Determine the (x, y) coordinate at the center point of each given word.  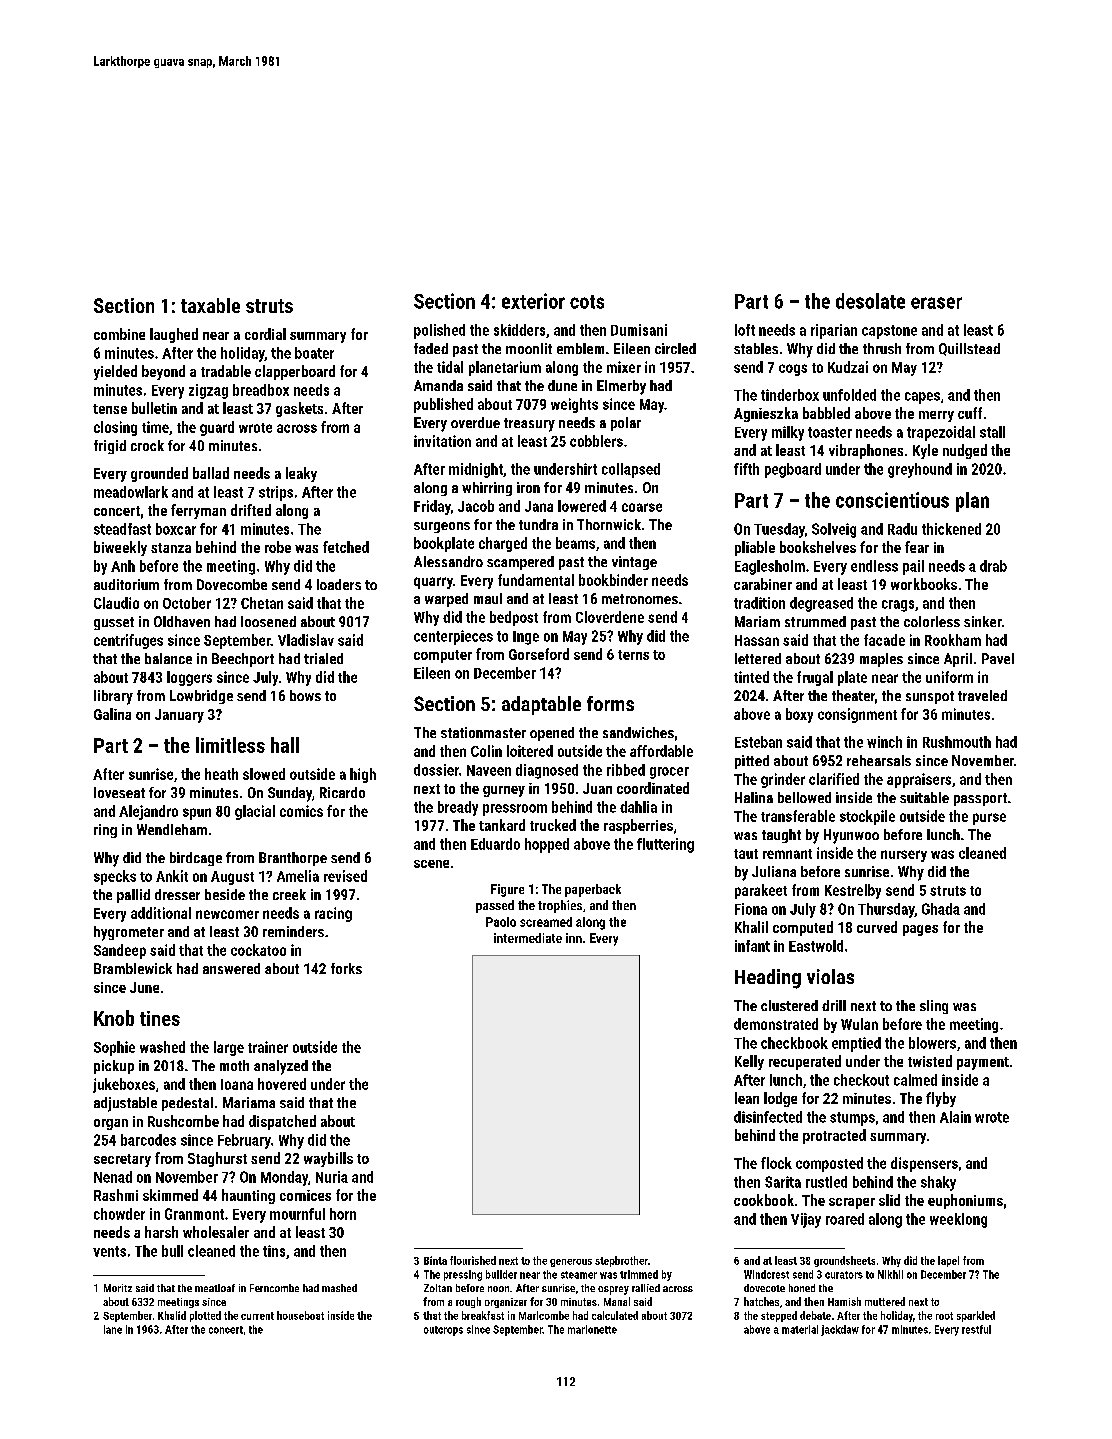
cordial (265, 334)
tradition (759, 603)
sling (934, 1007)
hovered (282, 1084)
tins (274, 1251)
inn (574, 938)
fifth (746, 469)
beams (575, 543)
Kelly (749, 1062)
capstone (889, 332)
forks (346, 968)
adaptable (541, 705)
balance (168, 658)
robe (278, 547)
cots (587, 302)
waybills (328, 1159)
